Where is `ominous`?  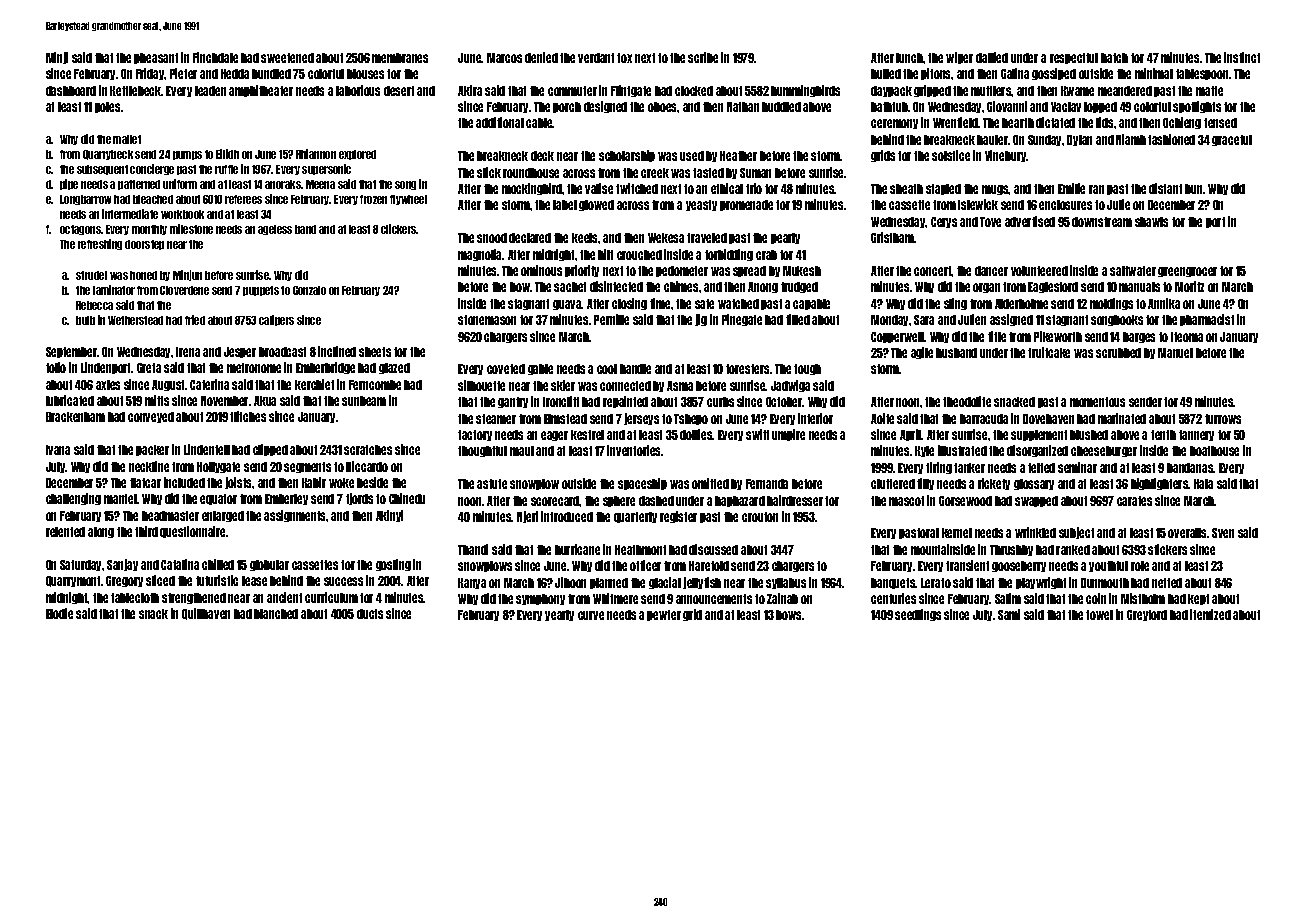
ominous is located at coordinates (541, 270).
